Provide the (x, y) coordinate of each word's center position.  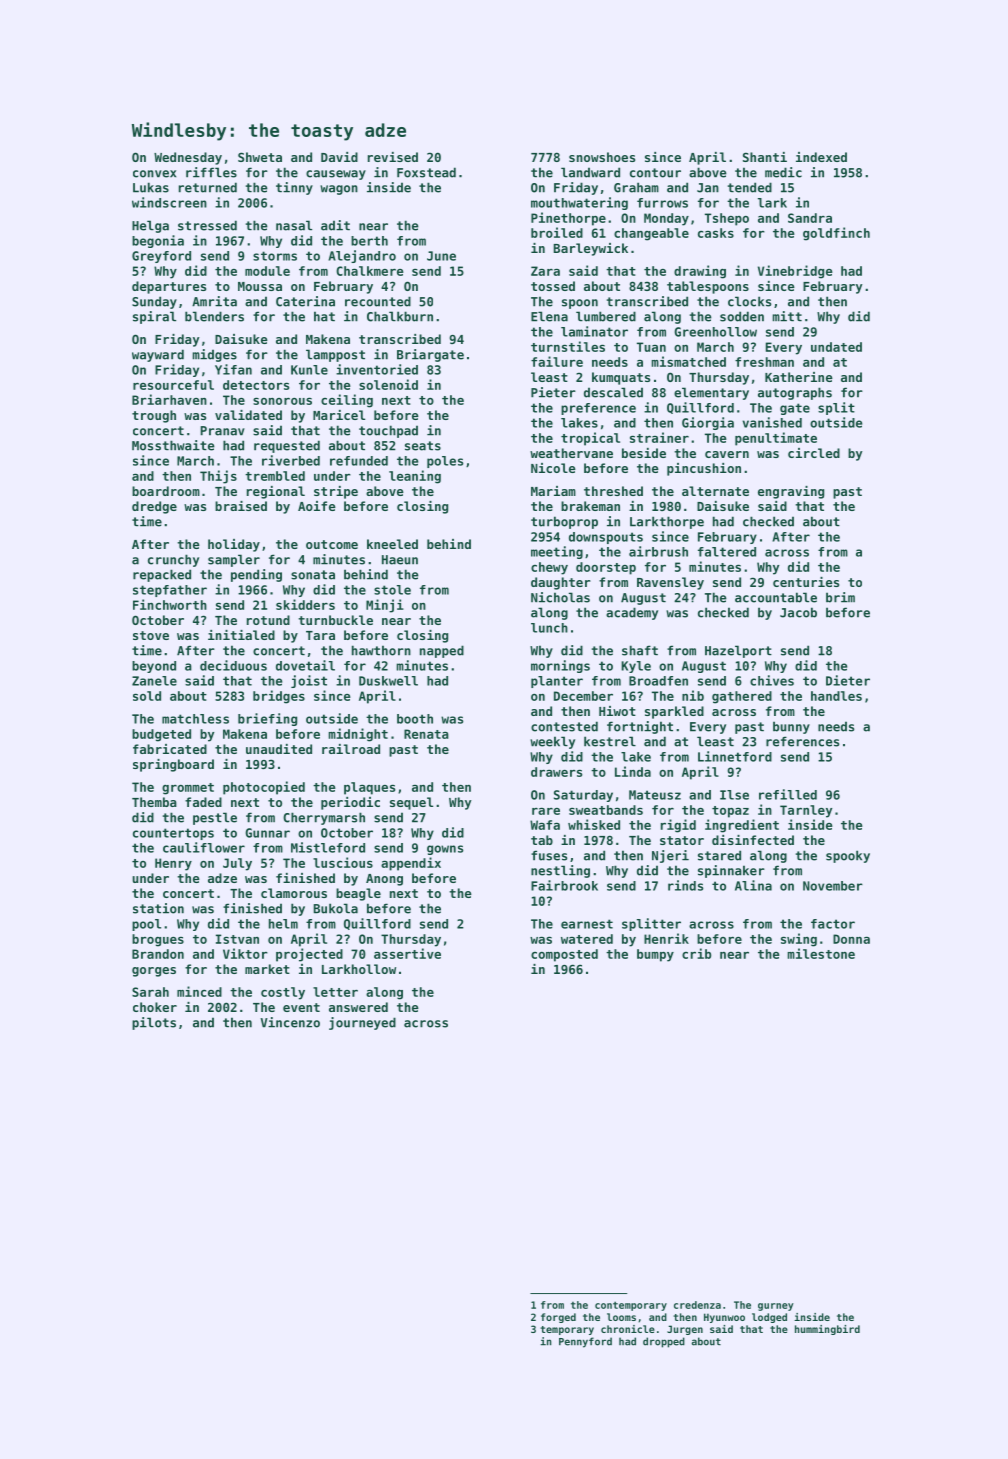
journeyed (362, 1023)
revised (393, 157)
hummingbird (827, 1330)
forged (558, 1318)
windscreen (169, 202)
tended (750, 187)
